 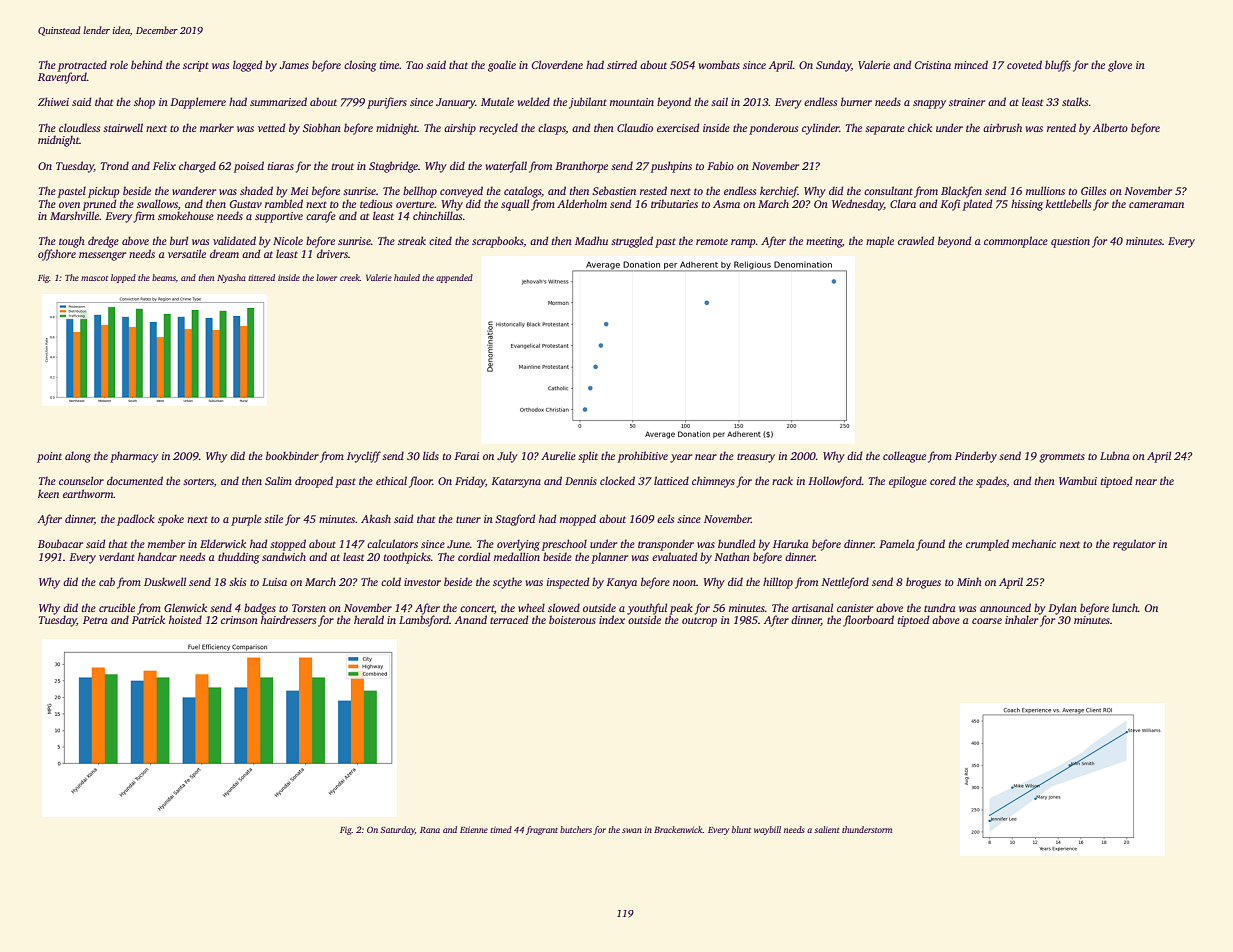 I want to click on waybill, so click(x=767, y=830).
